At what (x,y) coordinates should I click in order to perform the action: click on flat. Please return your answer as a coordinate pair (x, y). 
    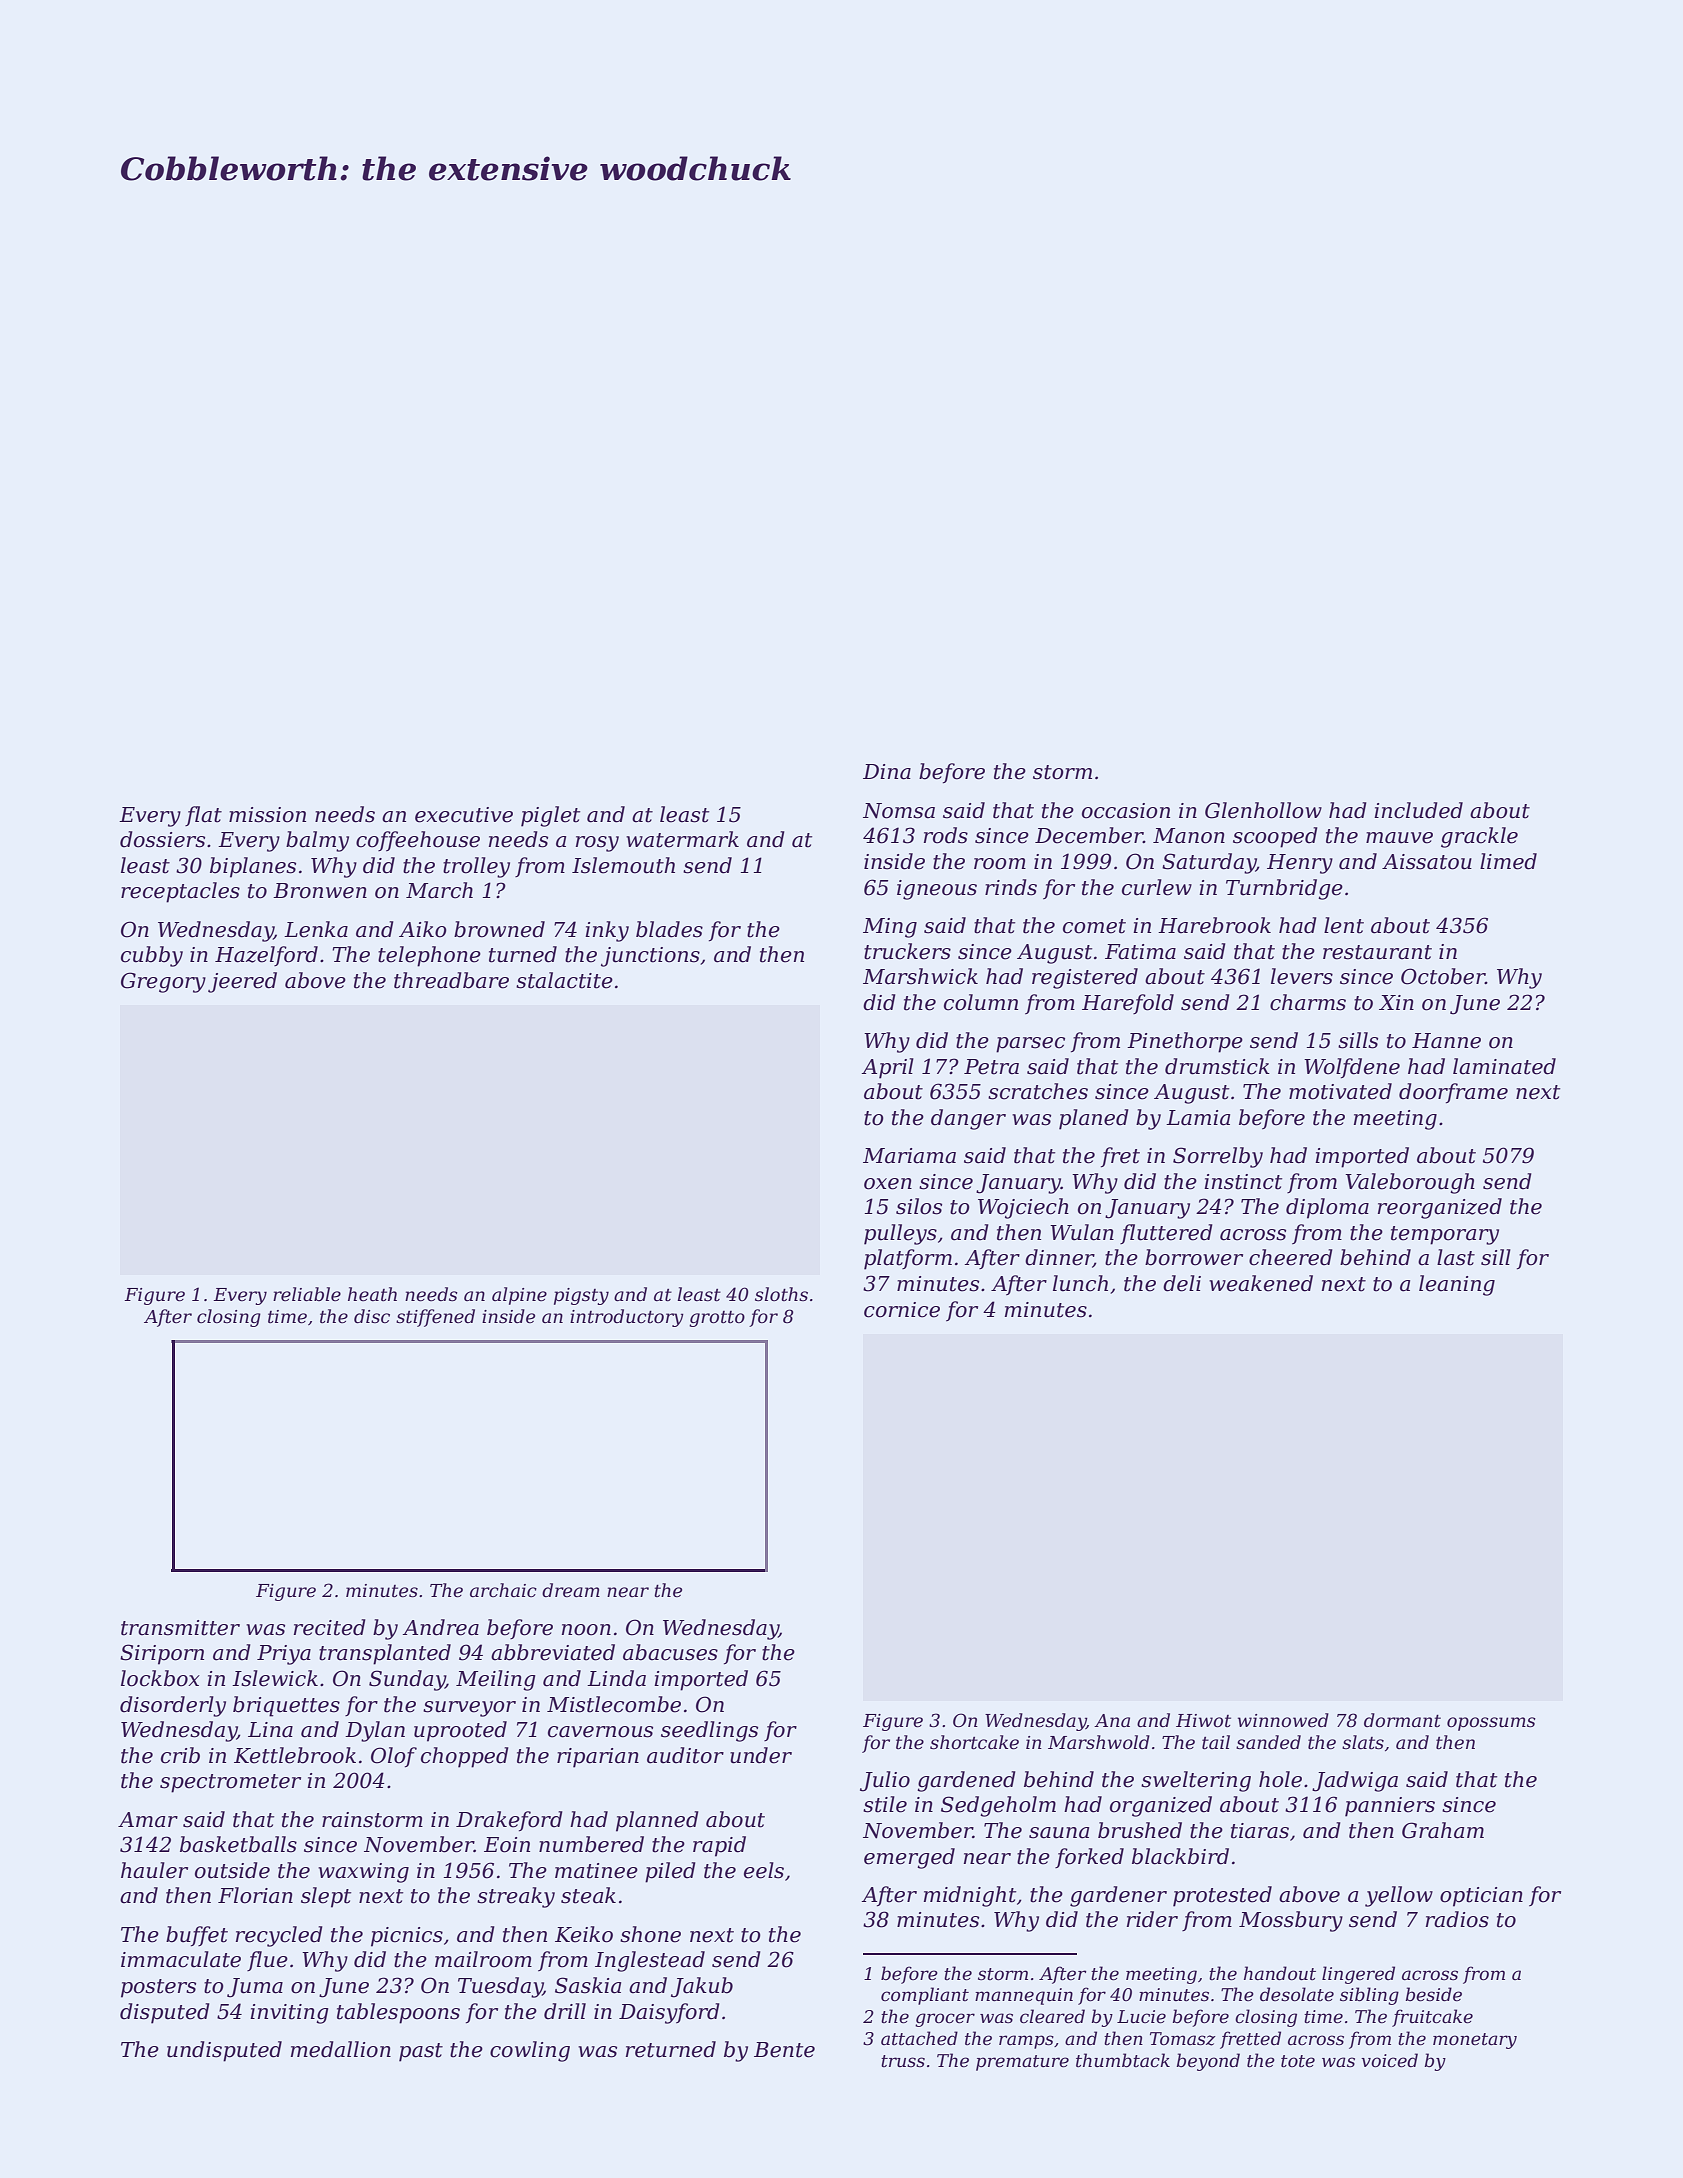
    Looking at the image, I should click on (203, 816).
